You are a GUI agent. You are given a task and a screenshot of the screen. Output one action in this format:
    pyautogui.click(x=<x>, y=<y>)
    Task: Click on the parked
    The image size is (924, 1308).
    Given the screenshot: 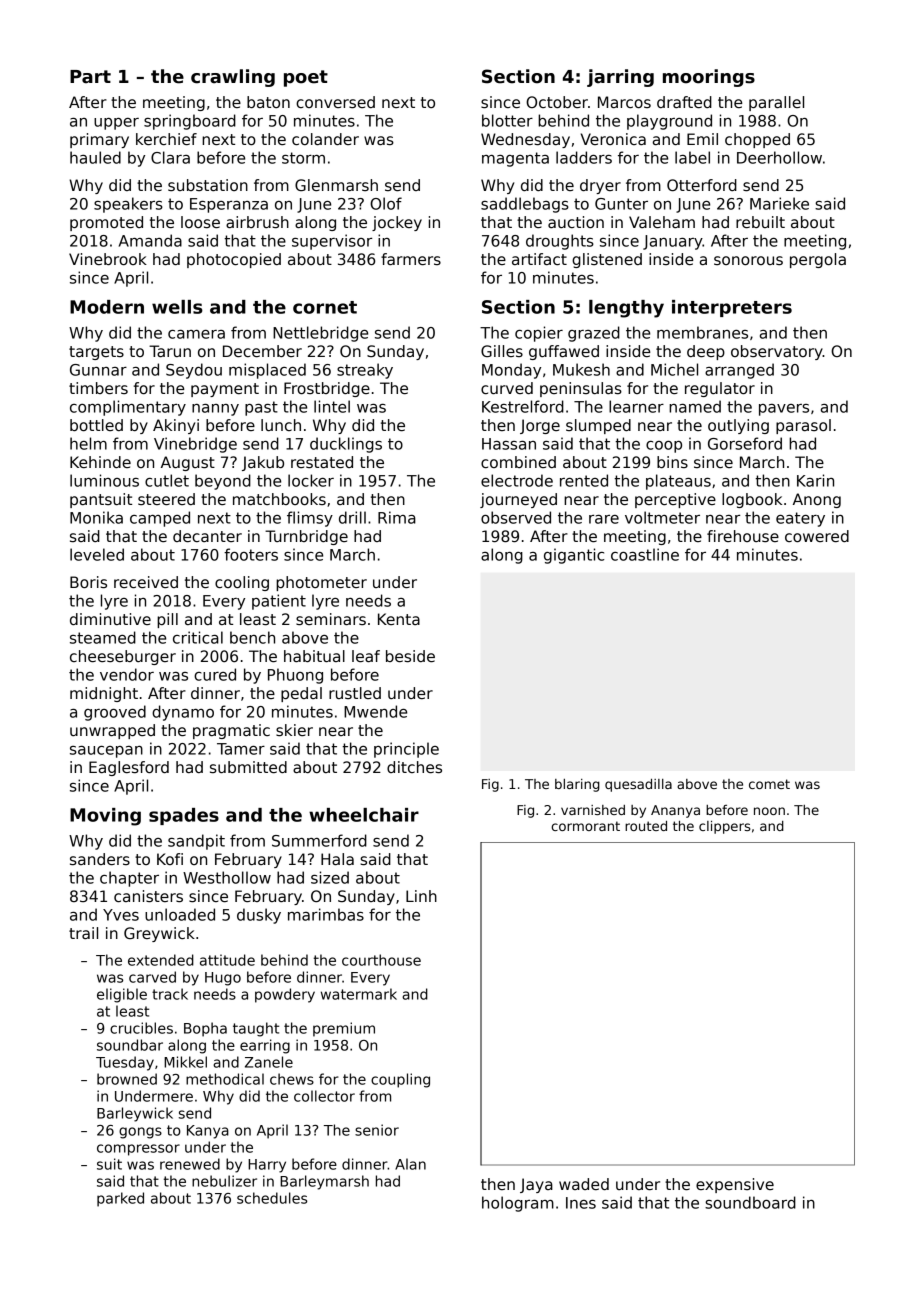 What is the action you would take?
    pyautogui.click(x=120, y=1199)
